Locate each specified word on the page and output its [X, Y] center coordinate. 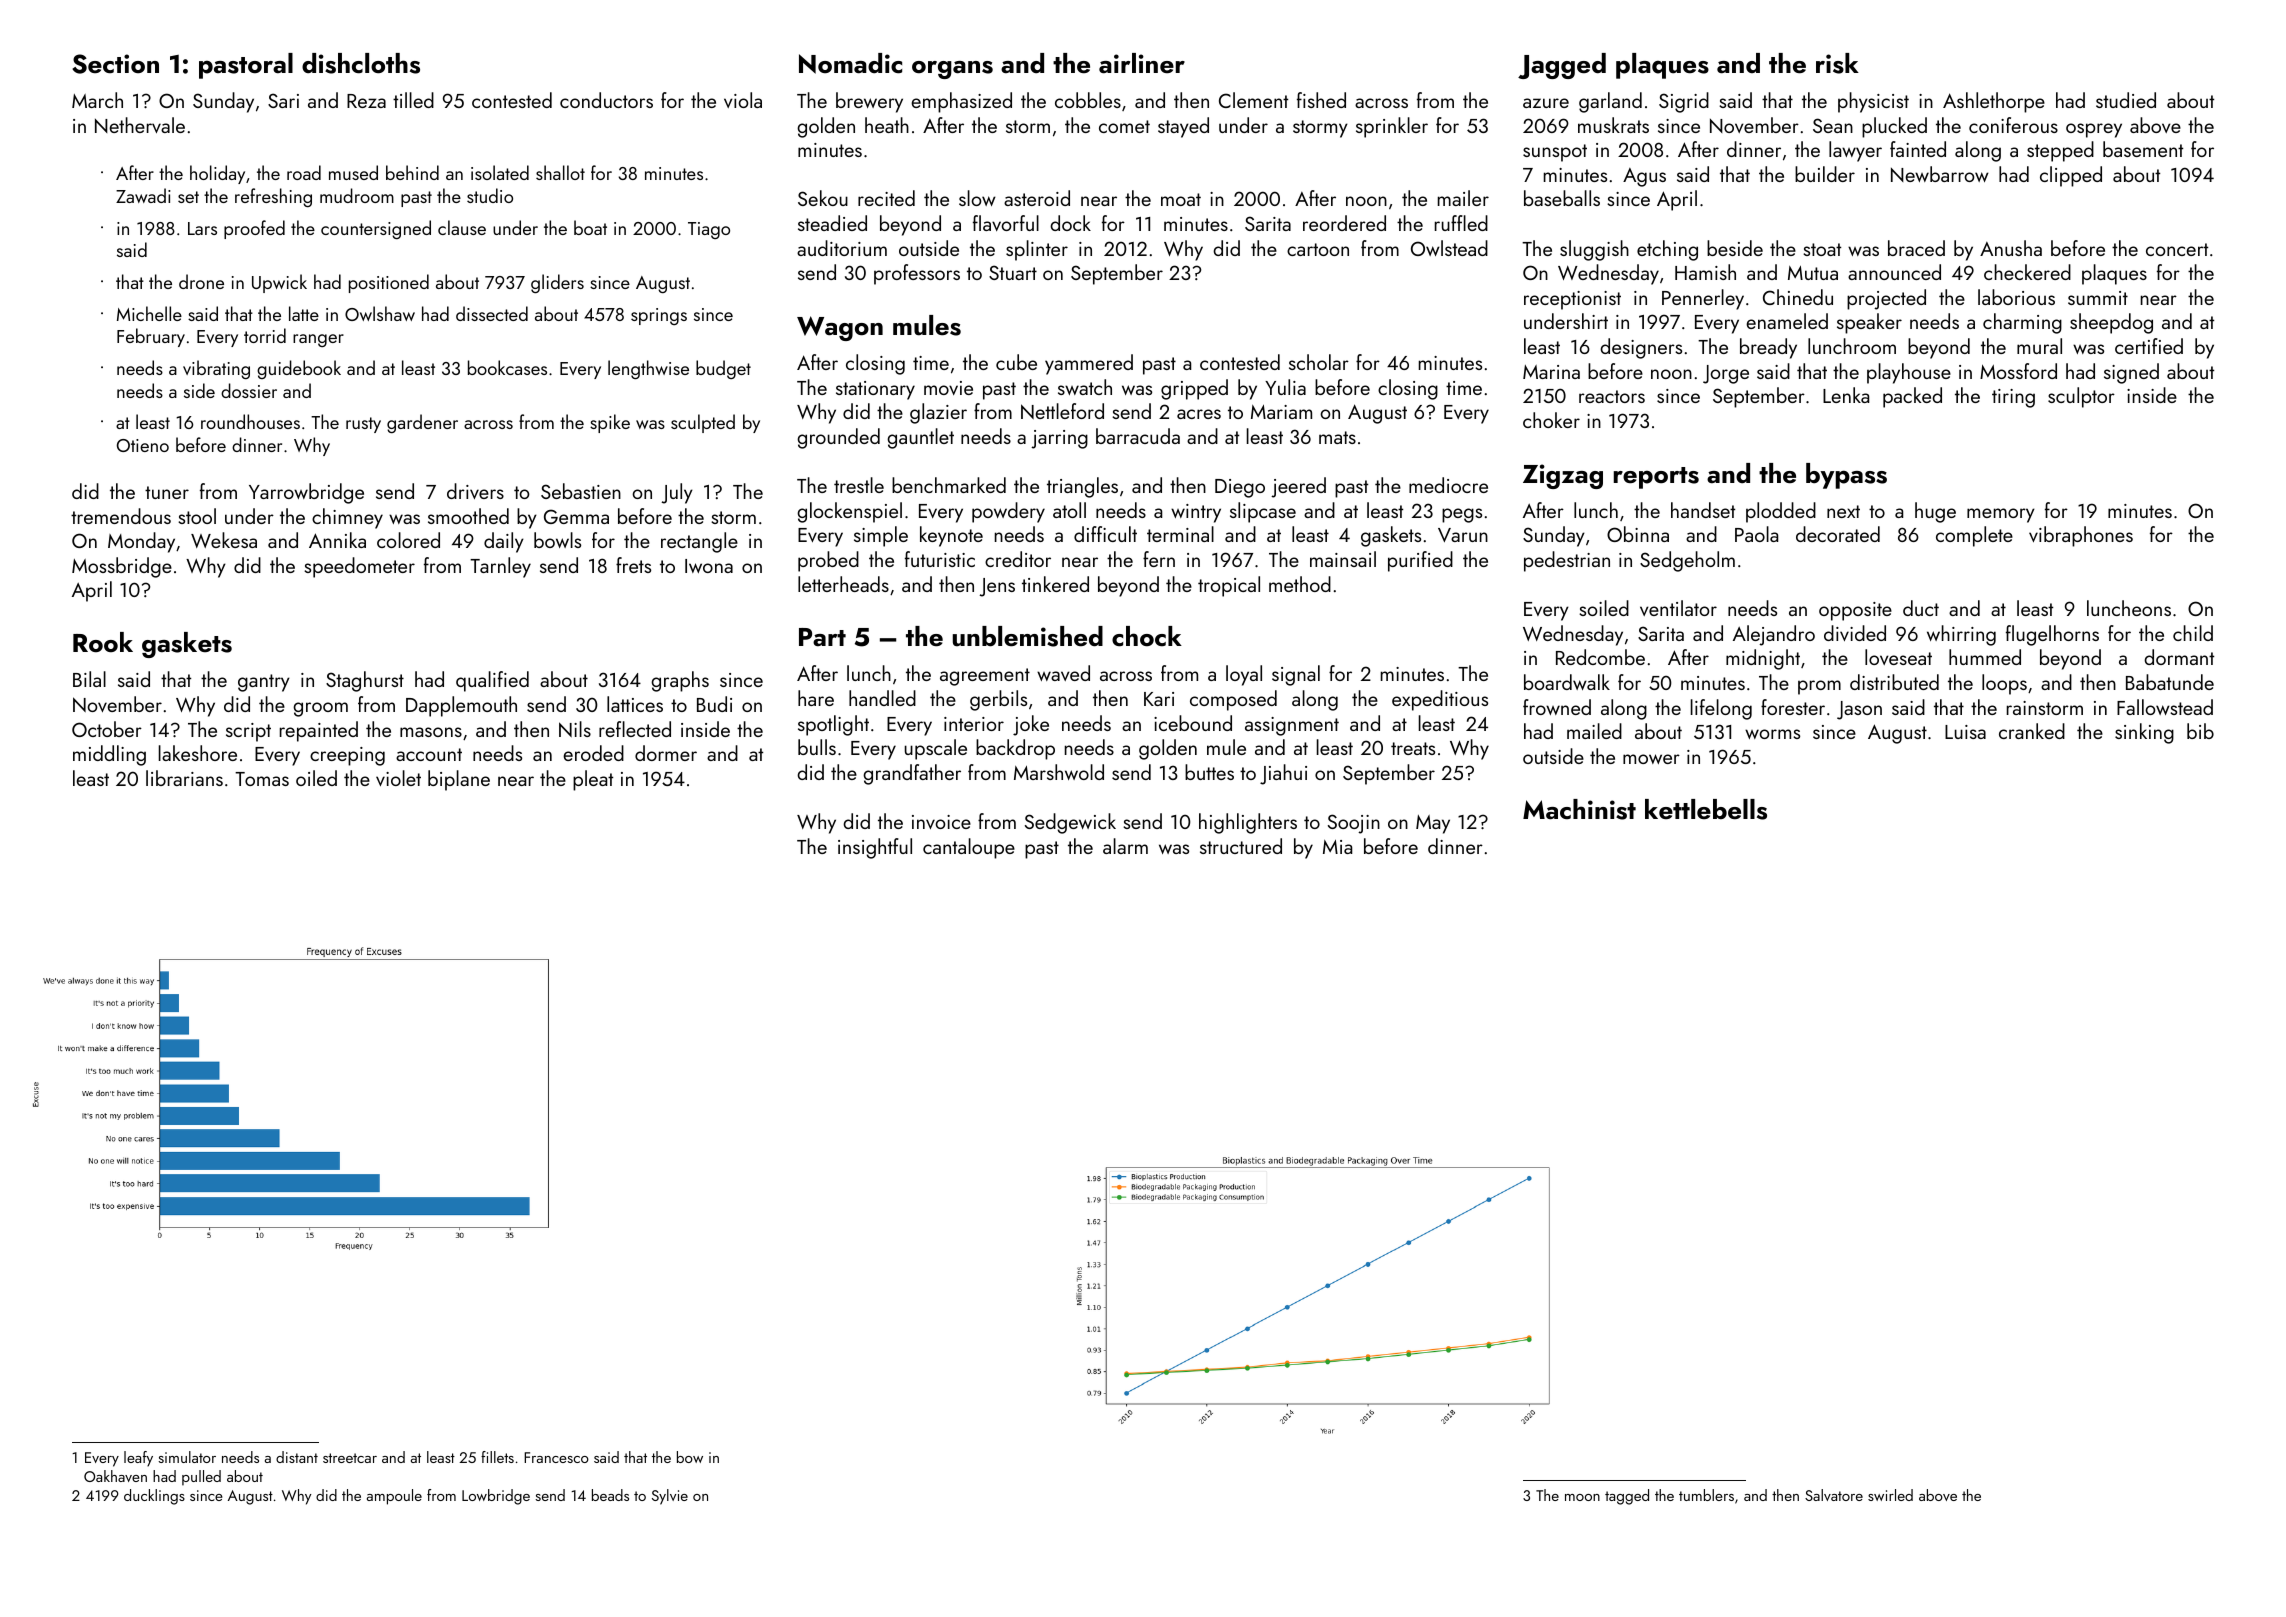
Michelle [149, 313]
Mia [1337, 847]
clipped [2071, 176]
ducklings [154, 1497]
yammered [1089, 364]
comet [1124, 126]
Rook [103, 642]
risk [1837, 63]
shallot [560, 172]
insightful [875, 848]
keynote [951, 536]
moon [1582, 1497]
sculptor [2081, 397]
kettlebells [1706, 809]
